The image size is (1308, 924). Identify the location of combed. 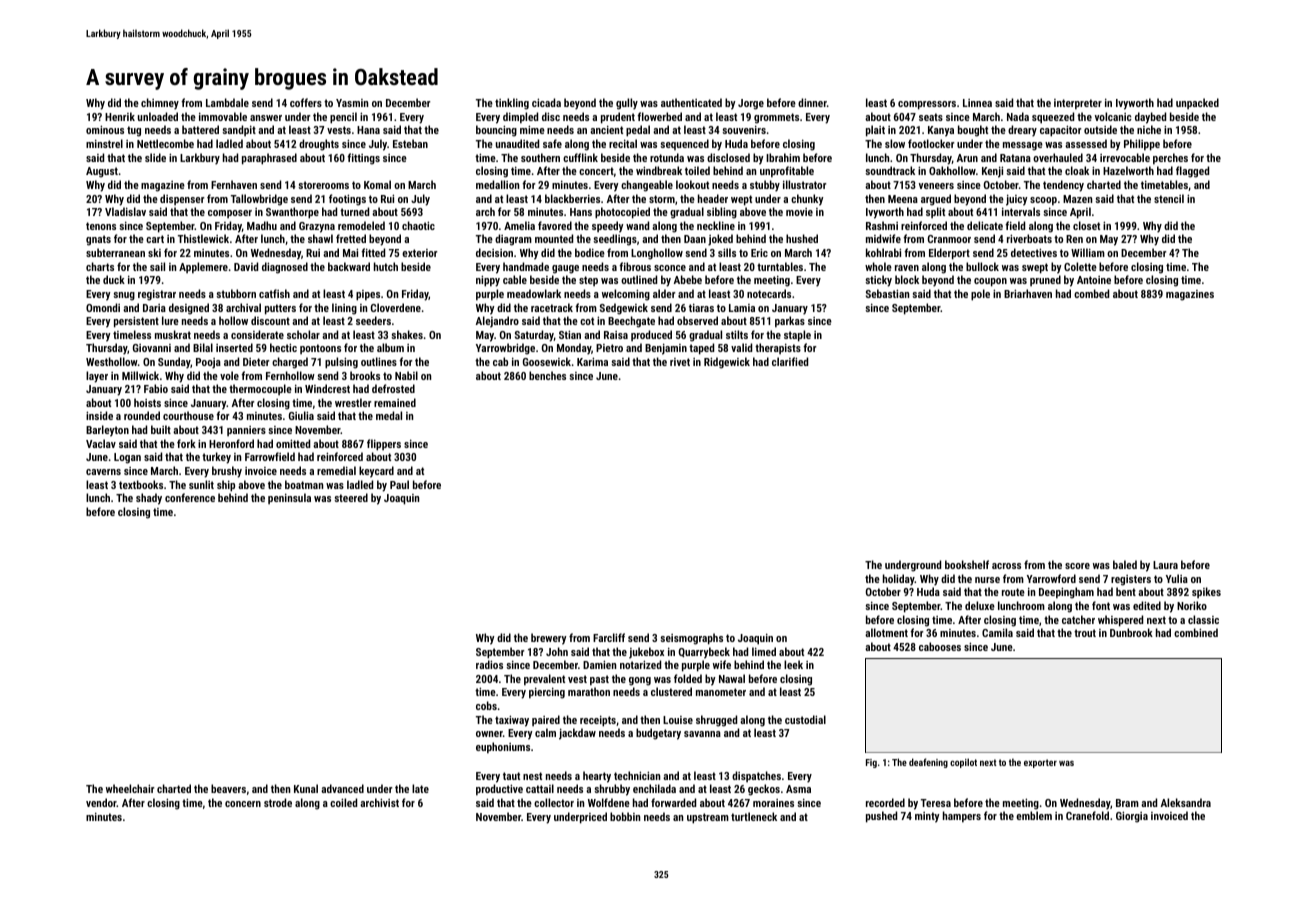
(1091, 293).
